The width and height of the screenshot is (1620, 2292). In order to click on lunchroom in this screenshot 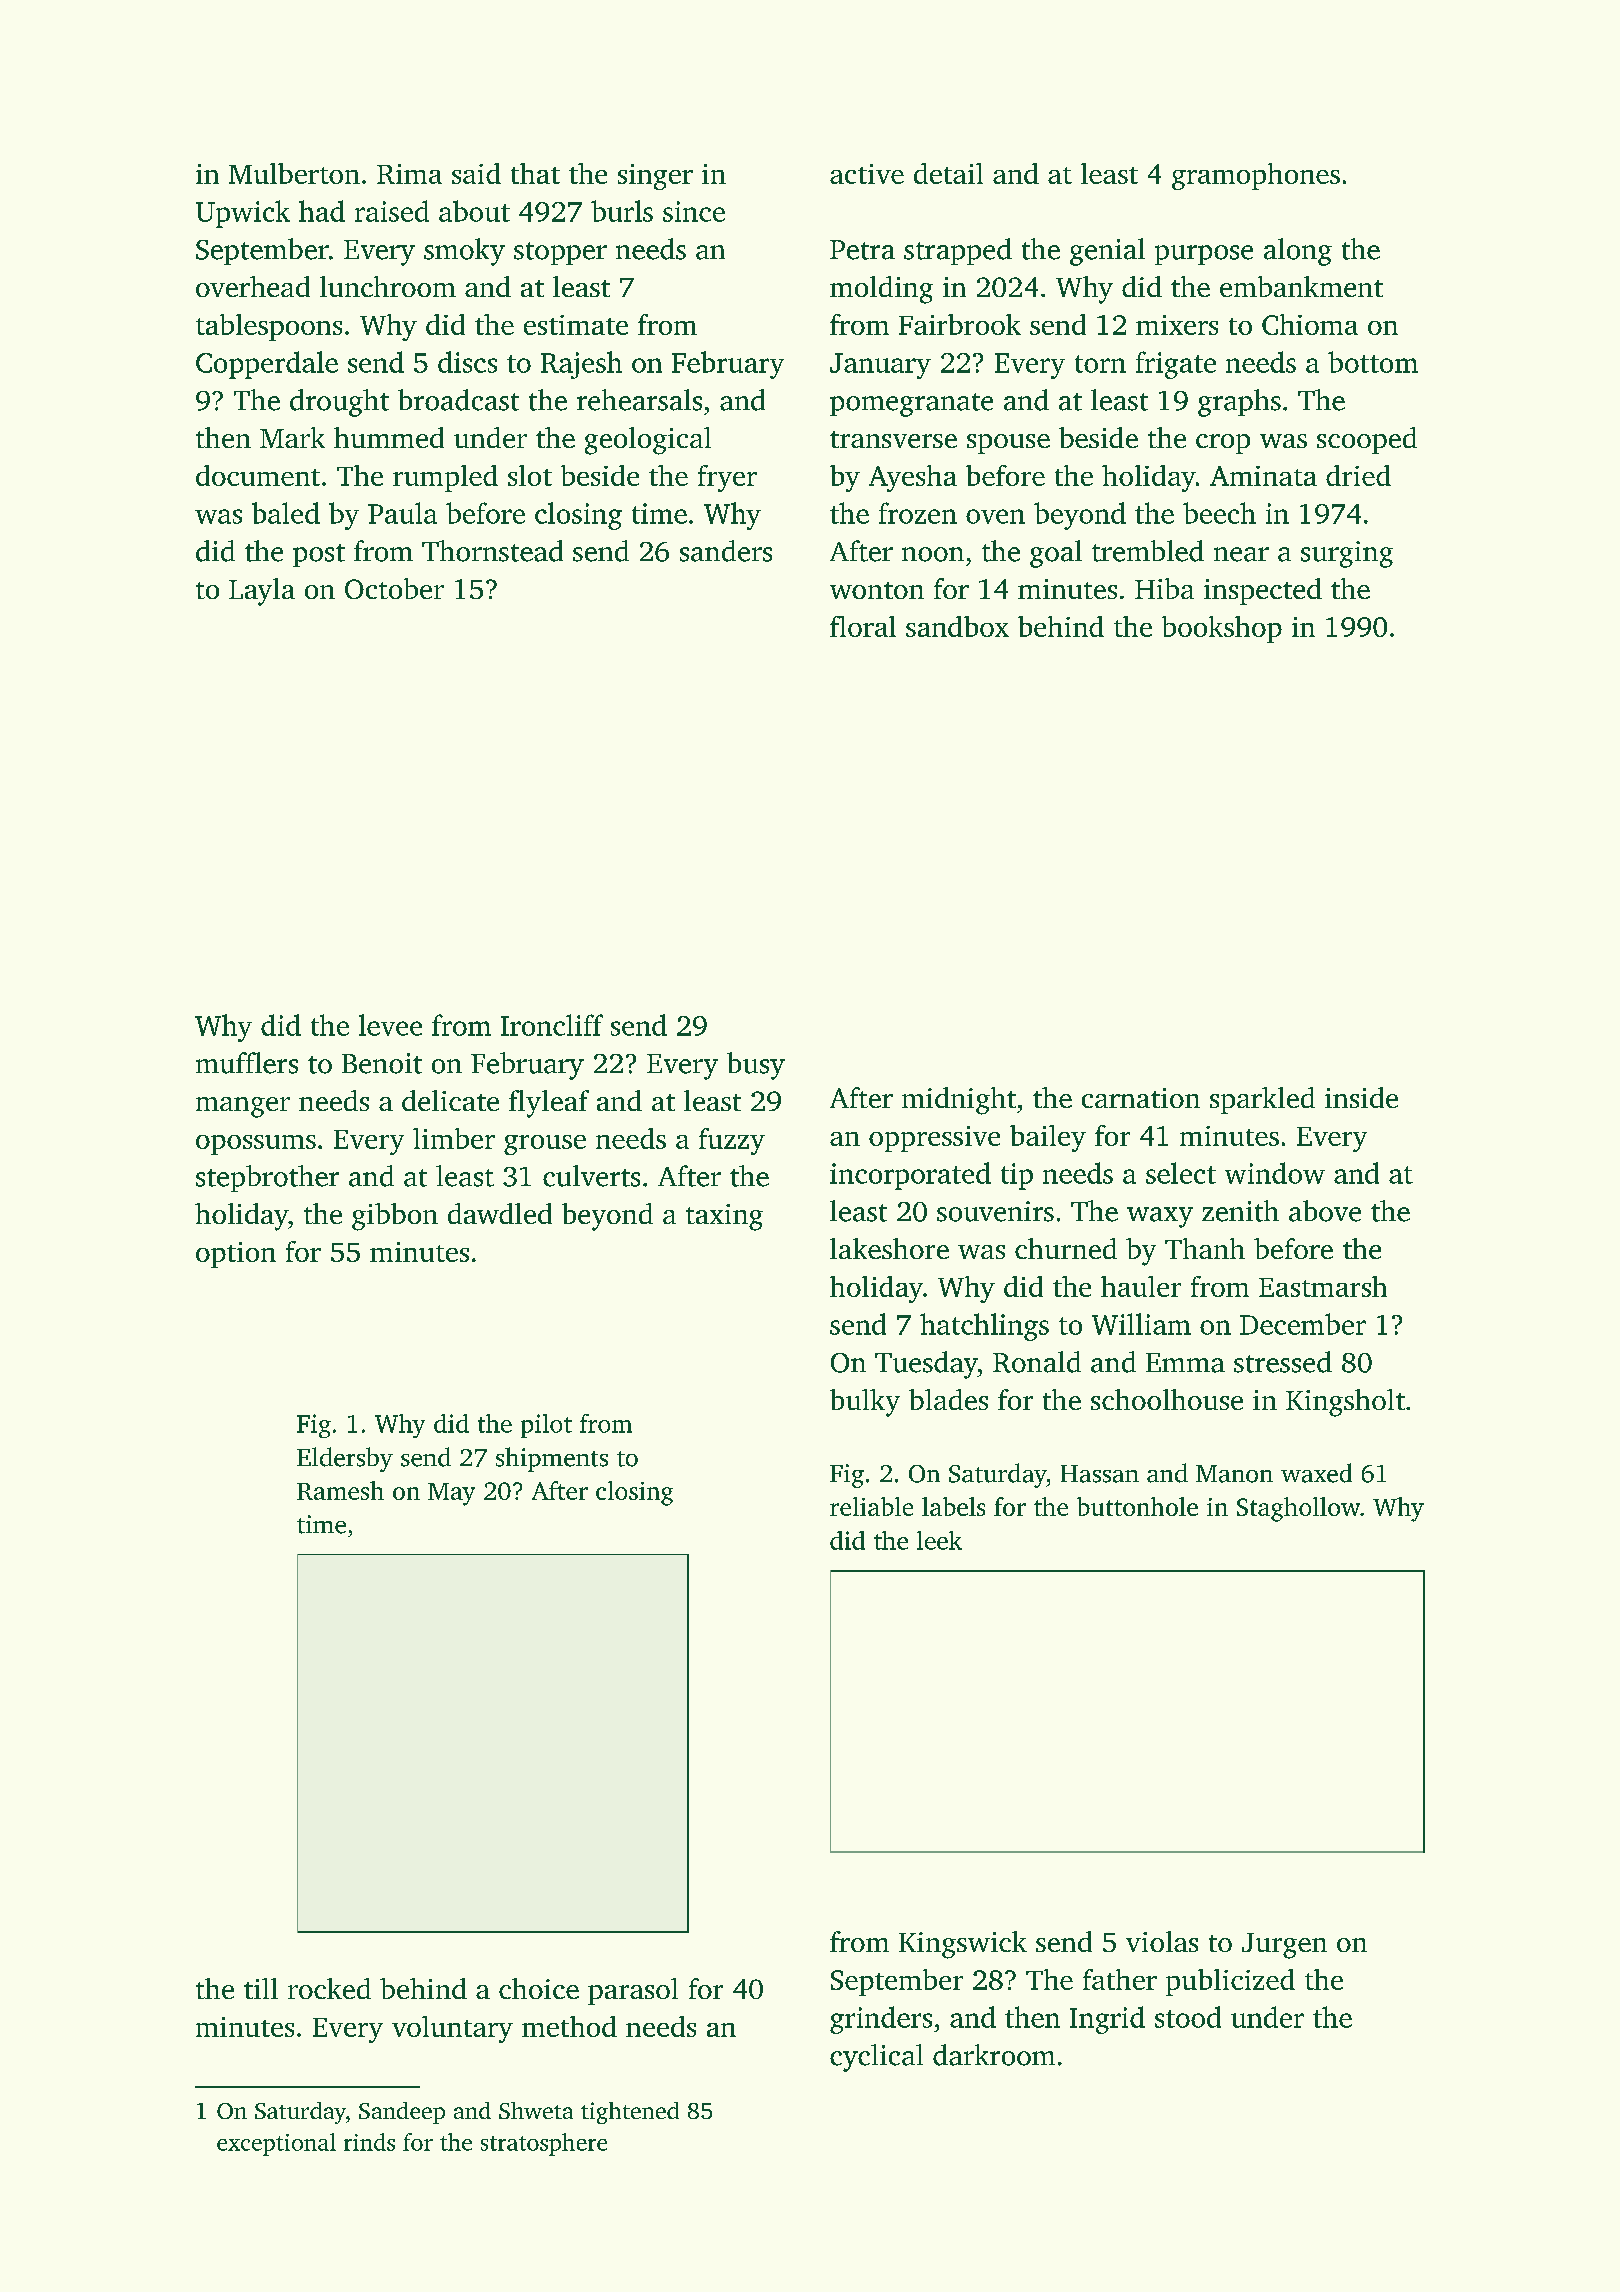, I will do `click(388, 286)`.
